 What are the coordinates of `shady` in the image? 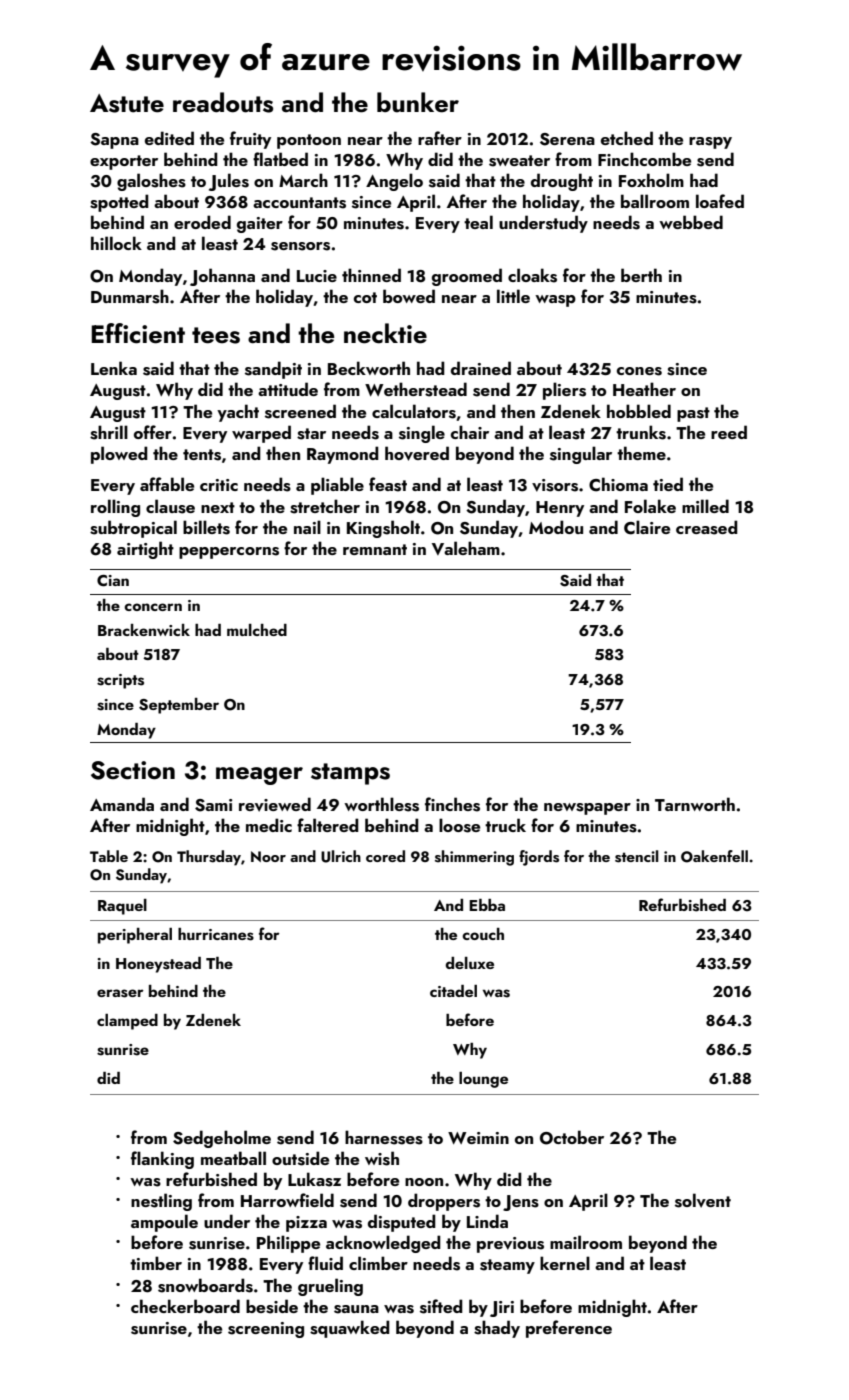 It's located at (497, 1329).
